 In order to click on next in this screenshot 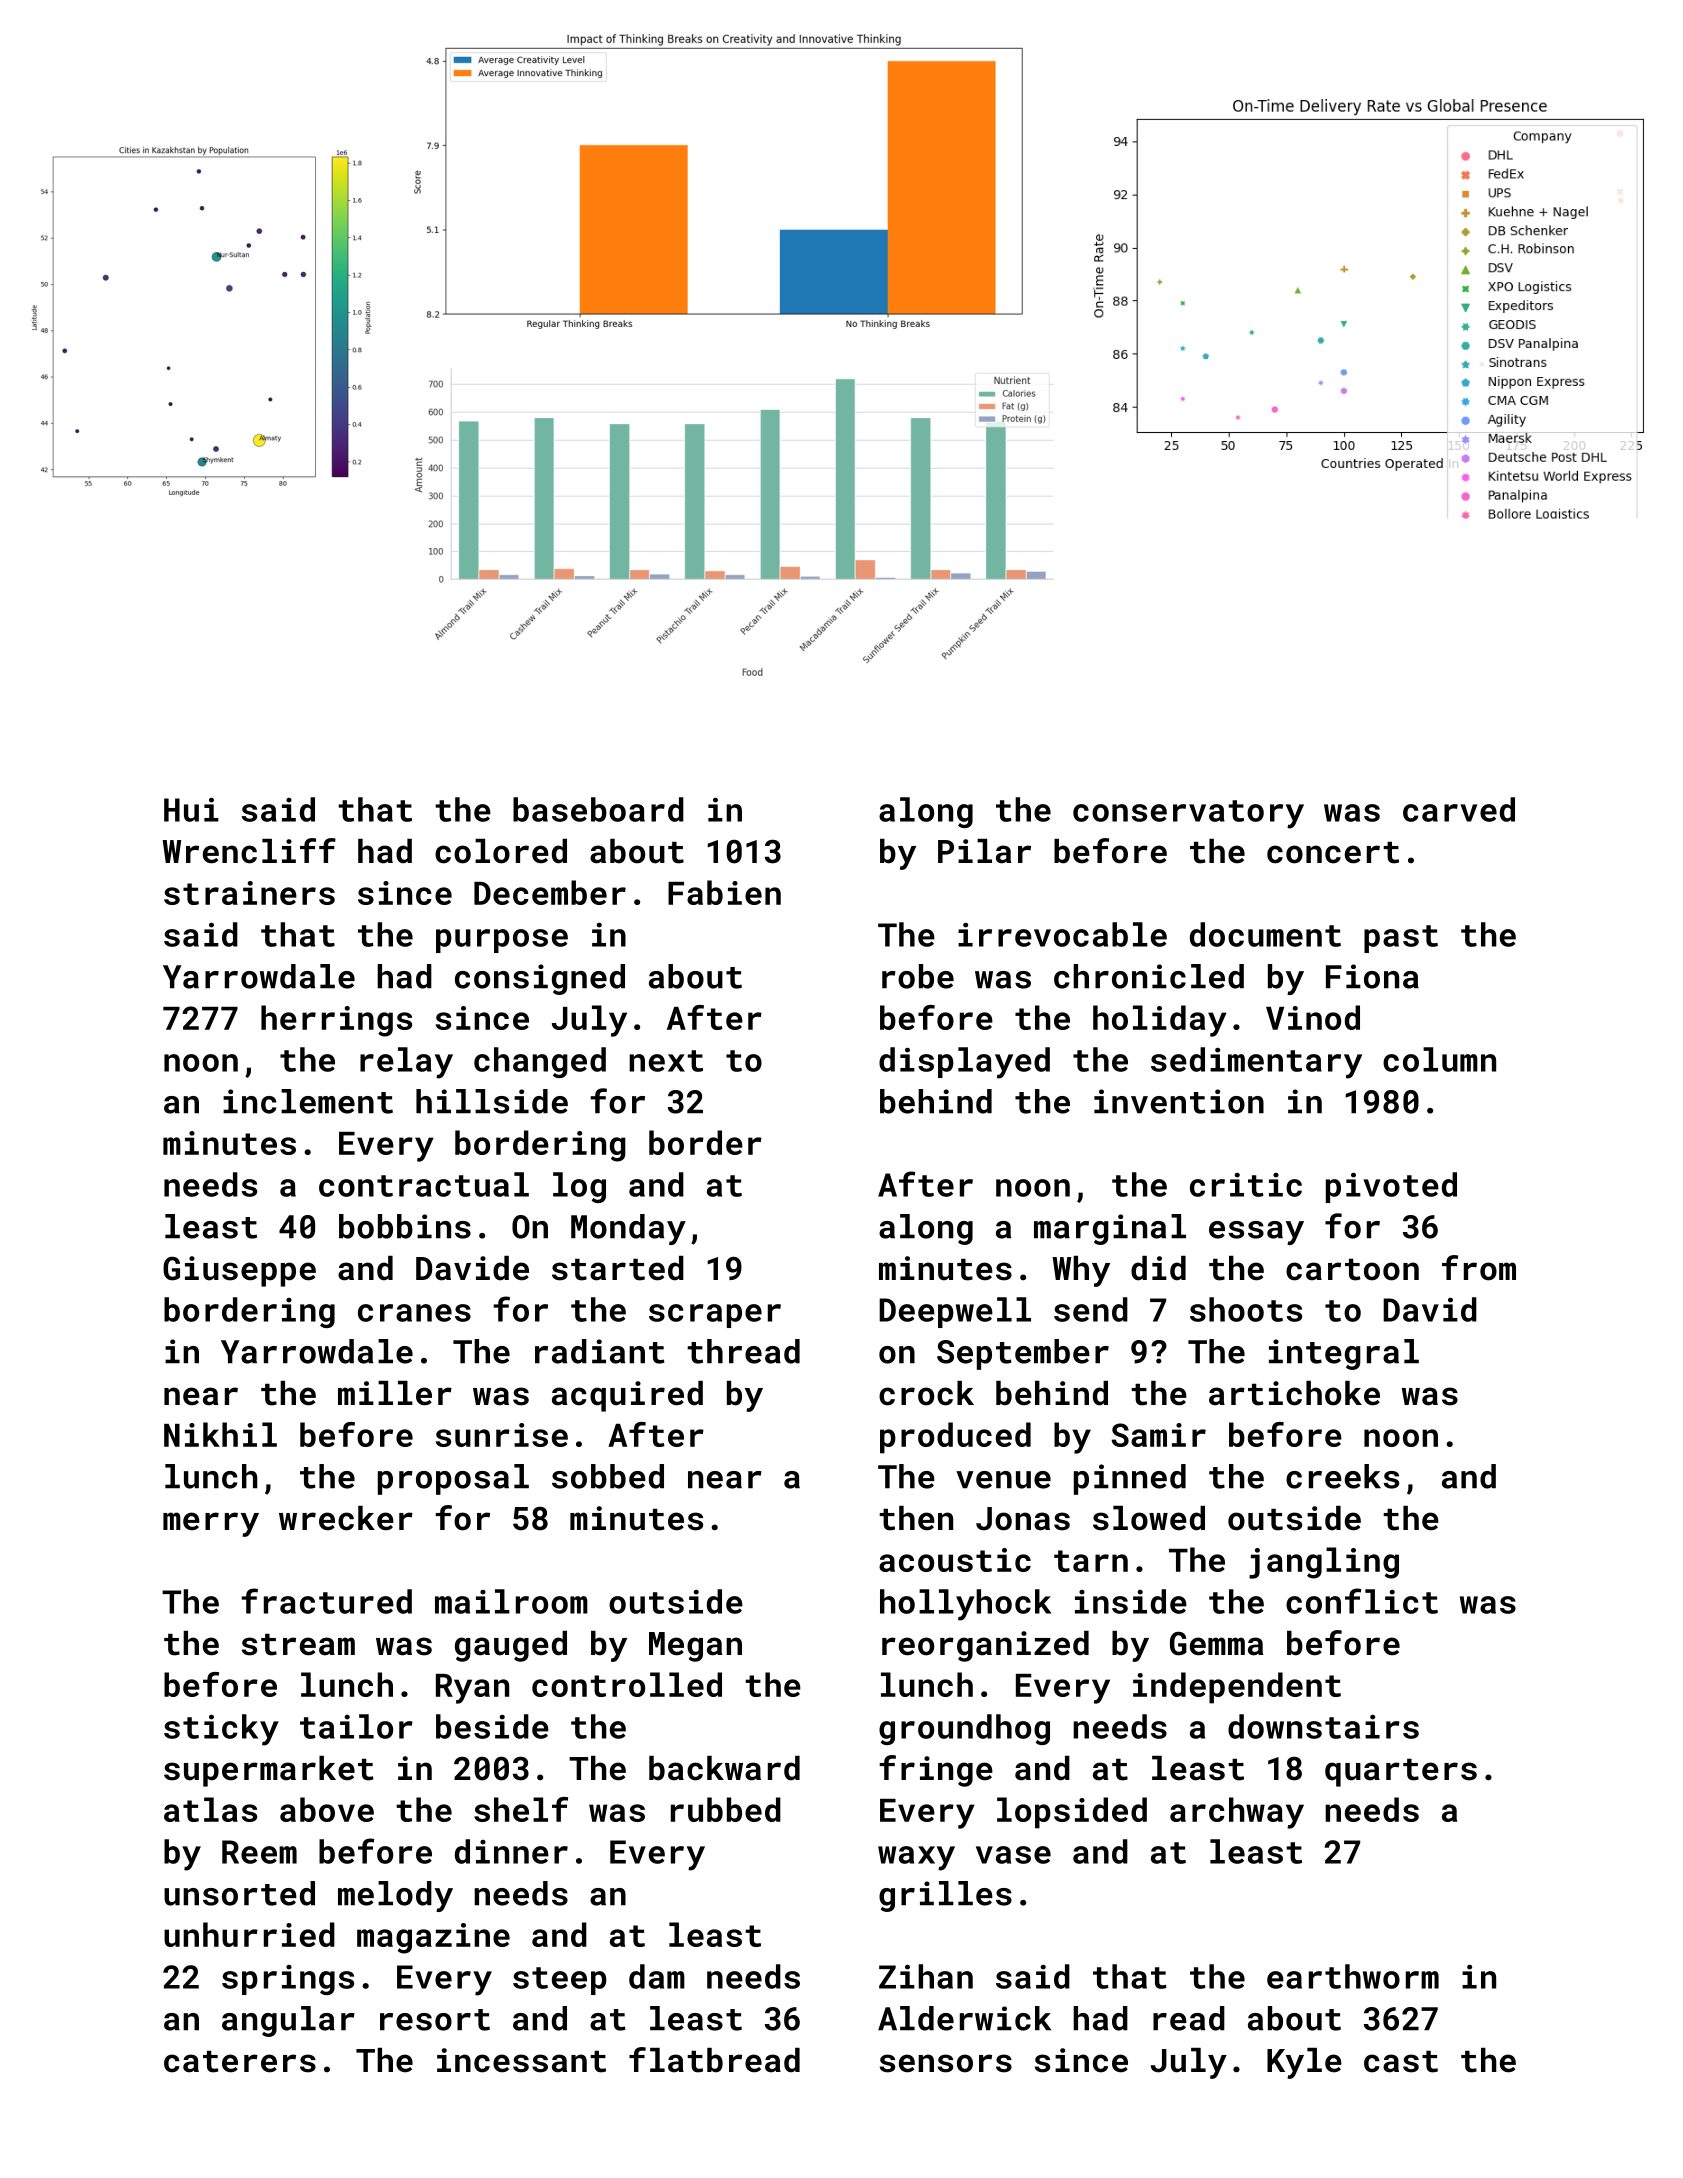, I will do `click(666, 1061)`.
